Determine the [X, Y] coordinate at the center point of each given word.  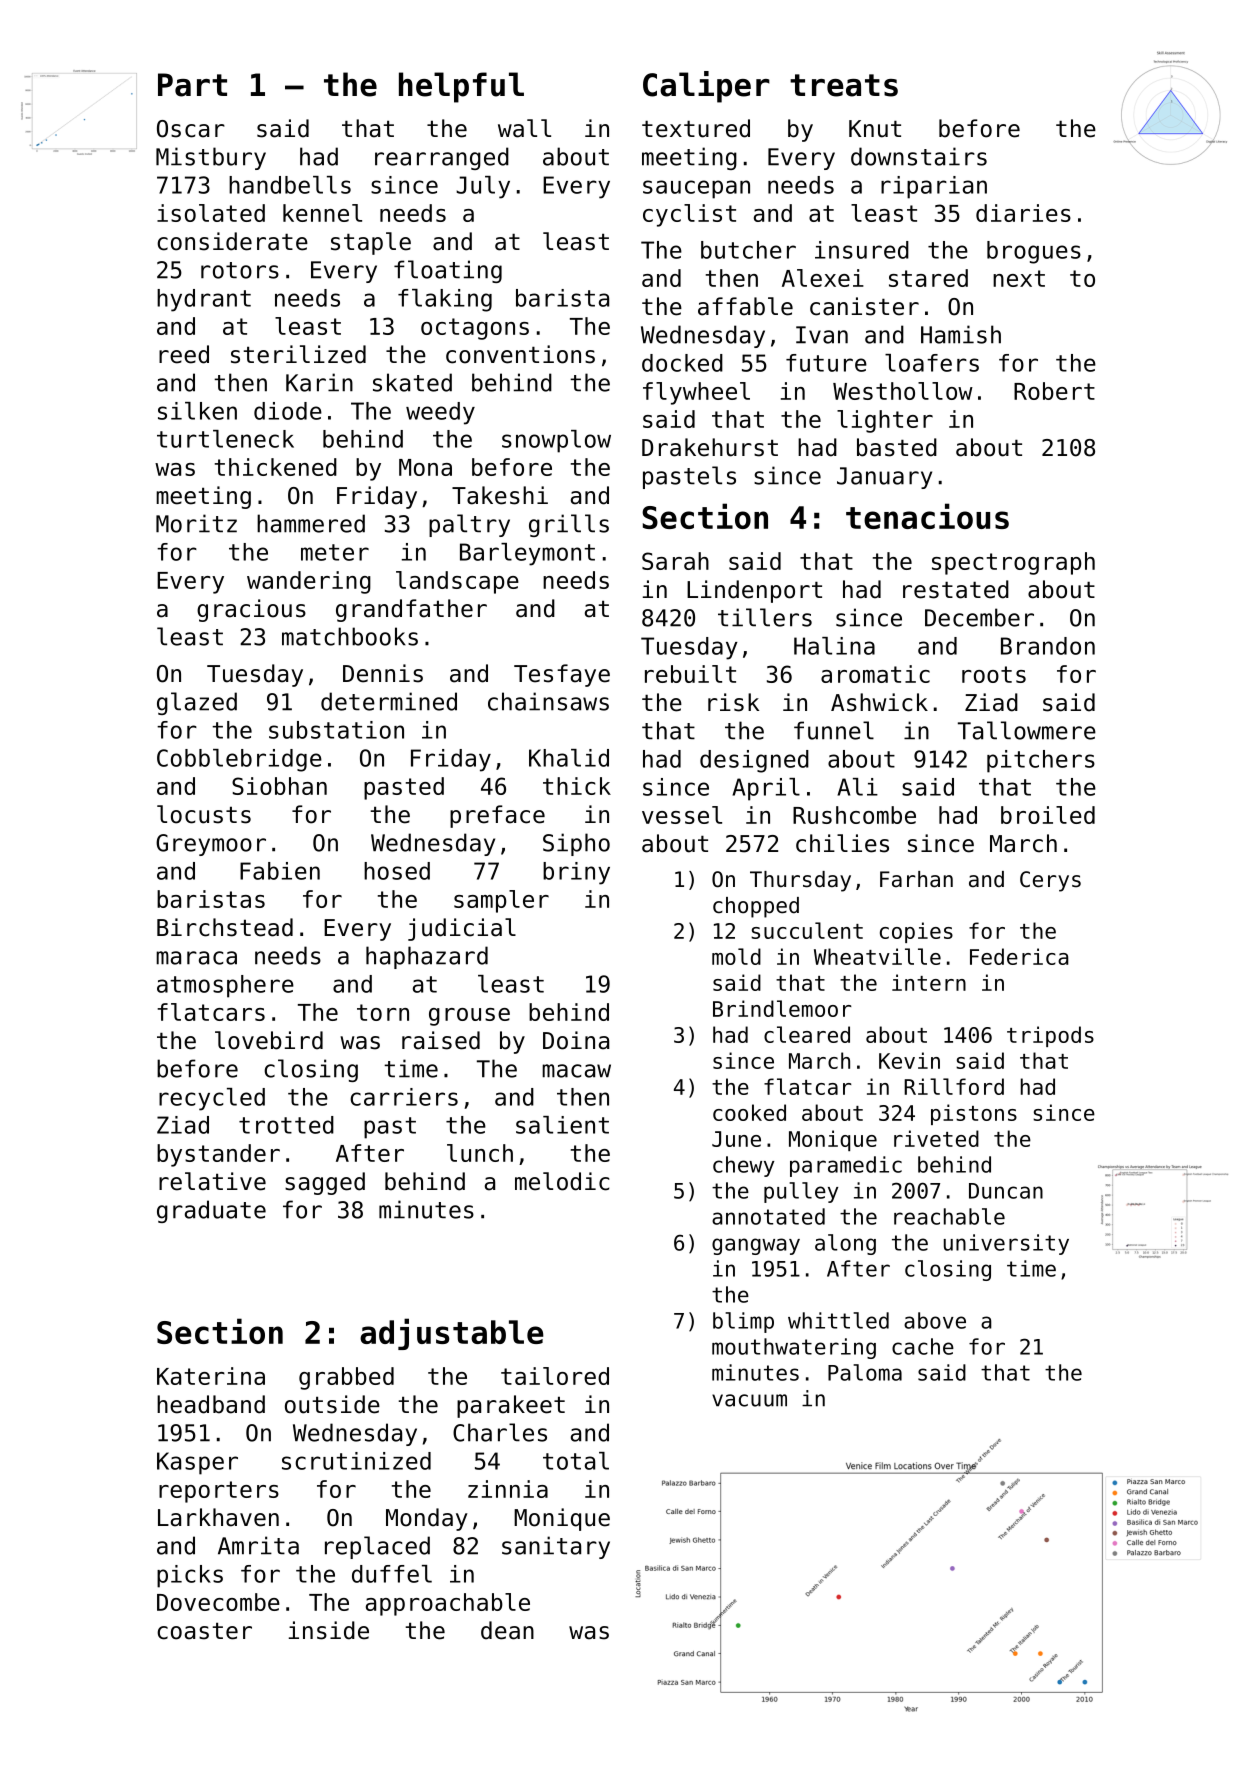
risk [733, 702]
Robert [1054, 391]
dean [507, 1630]
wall [524, 128]
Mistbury [211, 158]
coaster [204, 1631]
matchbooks [350, 636]
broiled [1048, 815]
